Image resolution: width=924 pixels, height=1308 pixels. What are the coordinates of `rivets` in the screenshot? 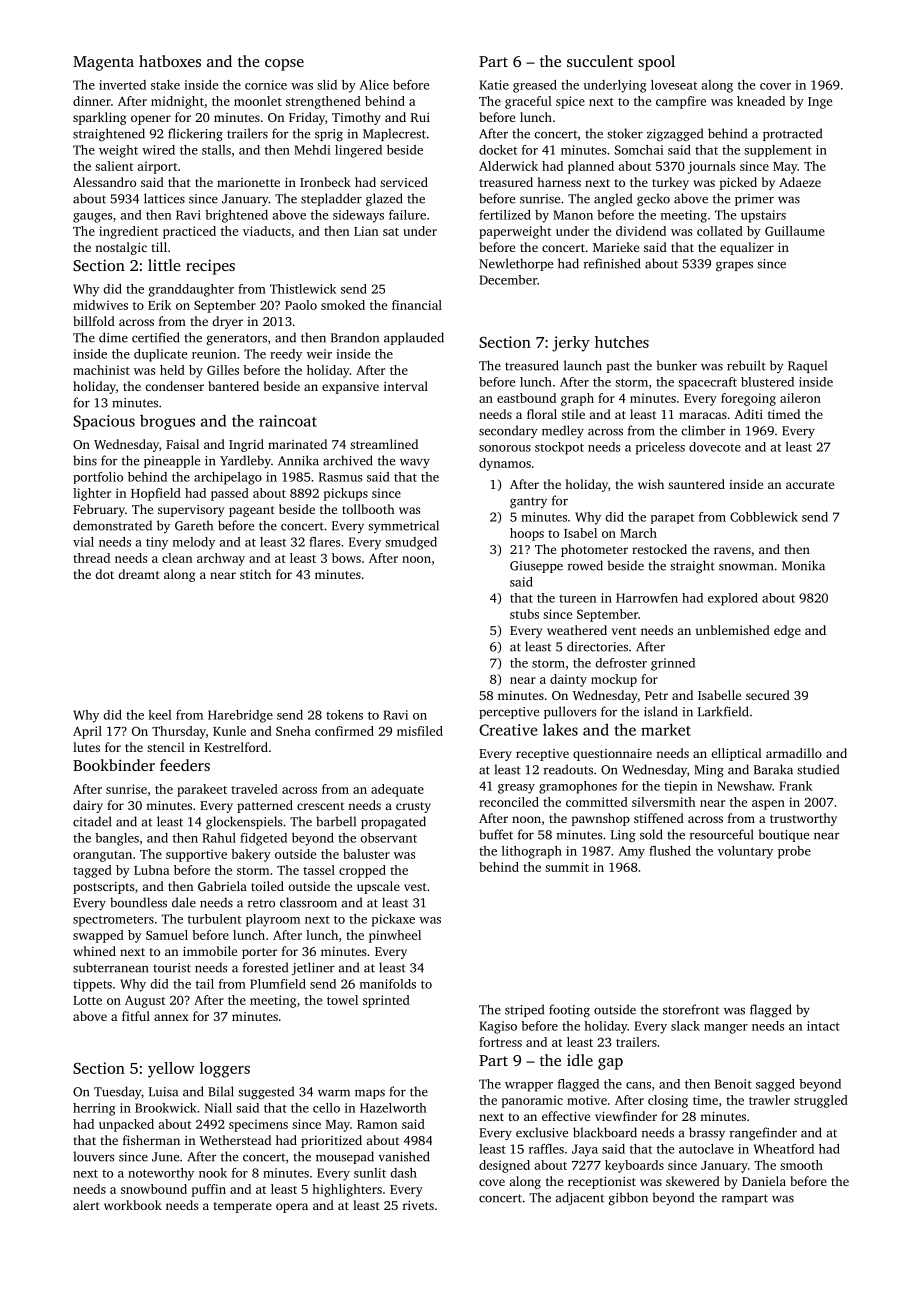 It's located at (418, 1205).
